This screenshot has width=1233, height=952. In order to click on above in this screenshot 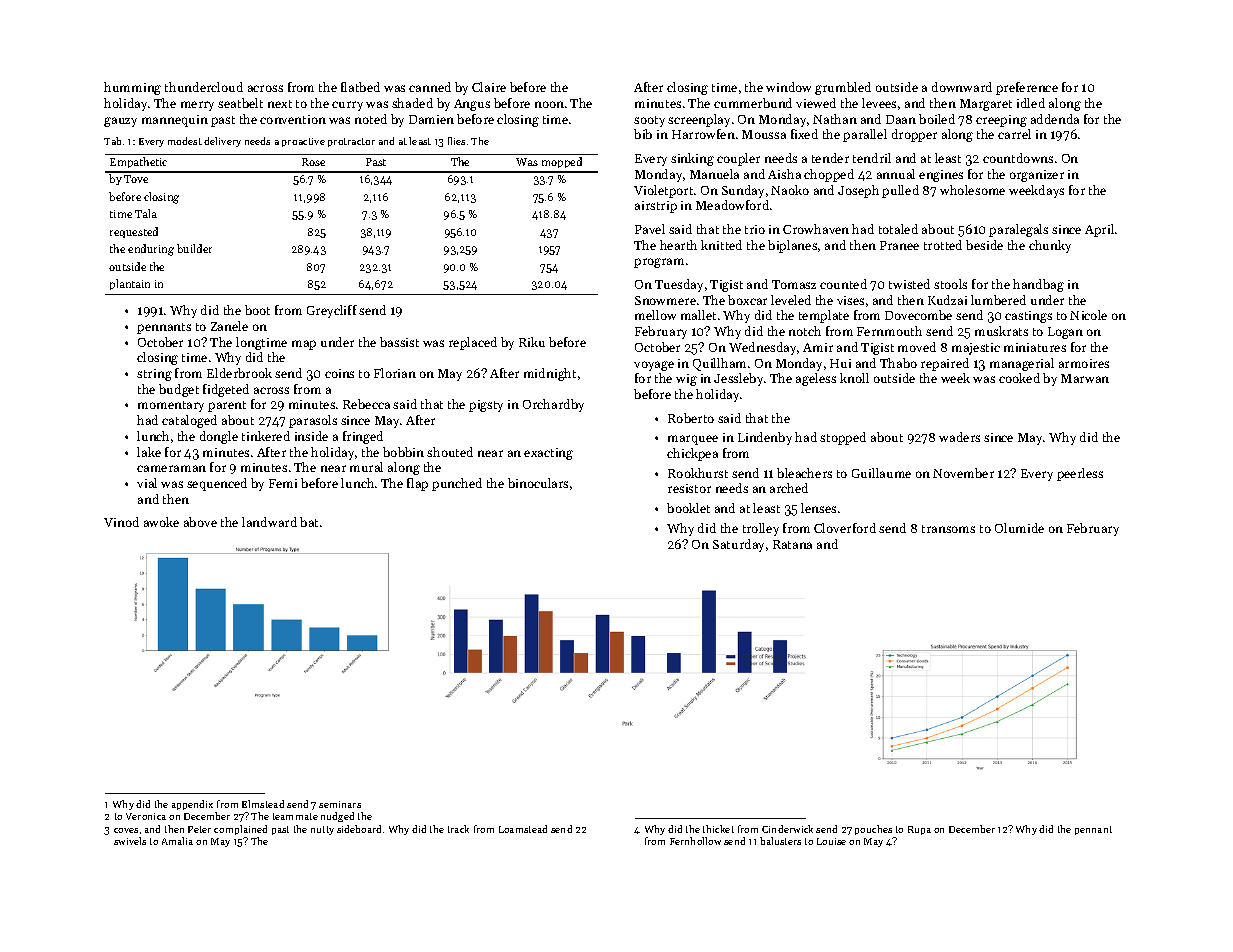, I will do `click(200, 522)`.
